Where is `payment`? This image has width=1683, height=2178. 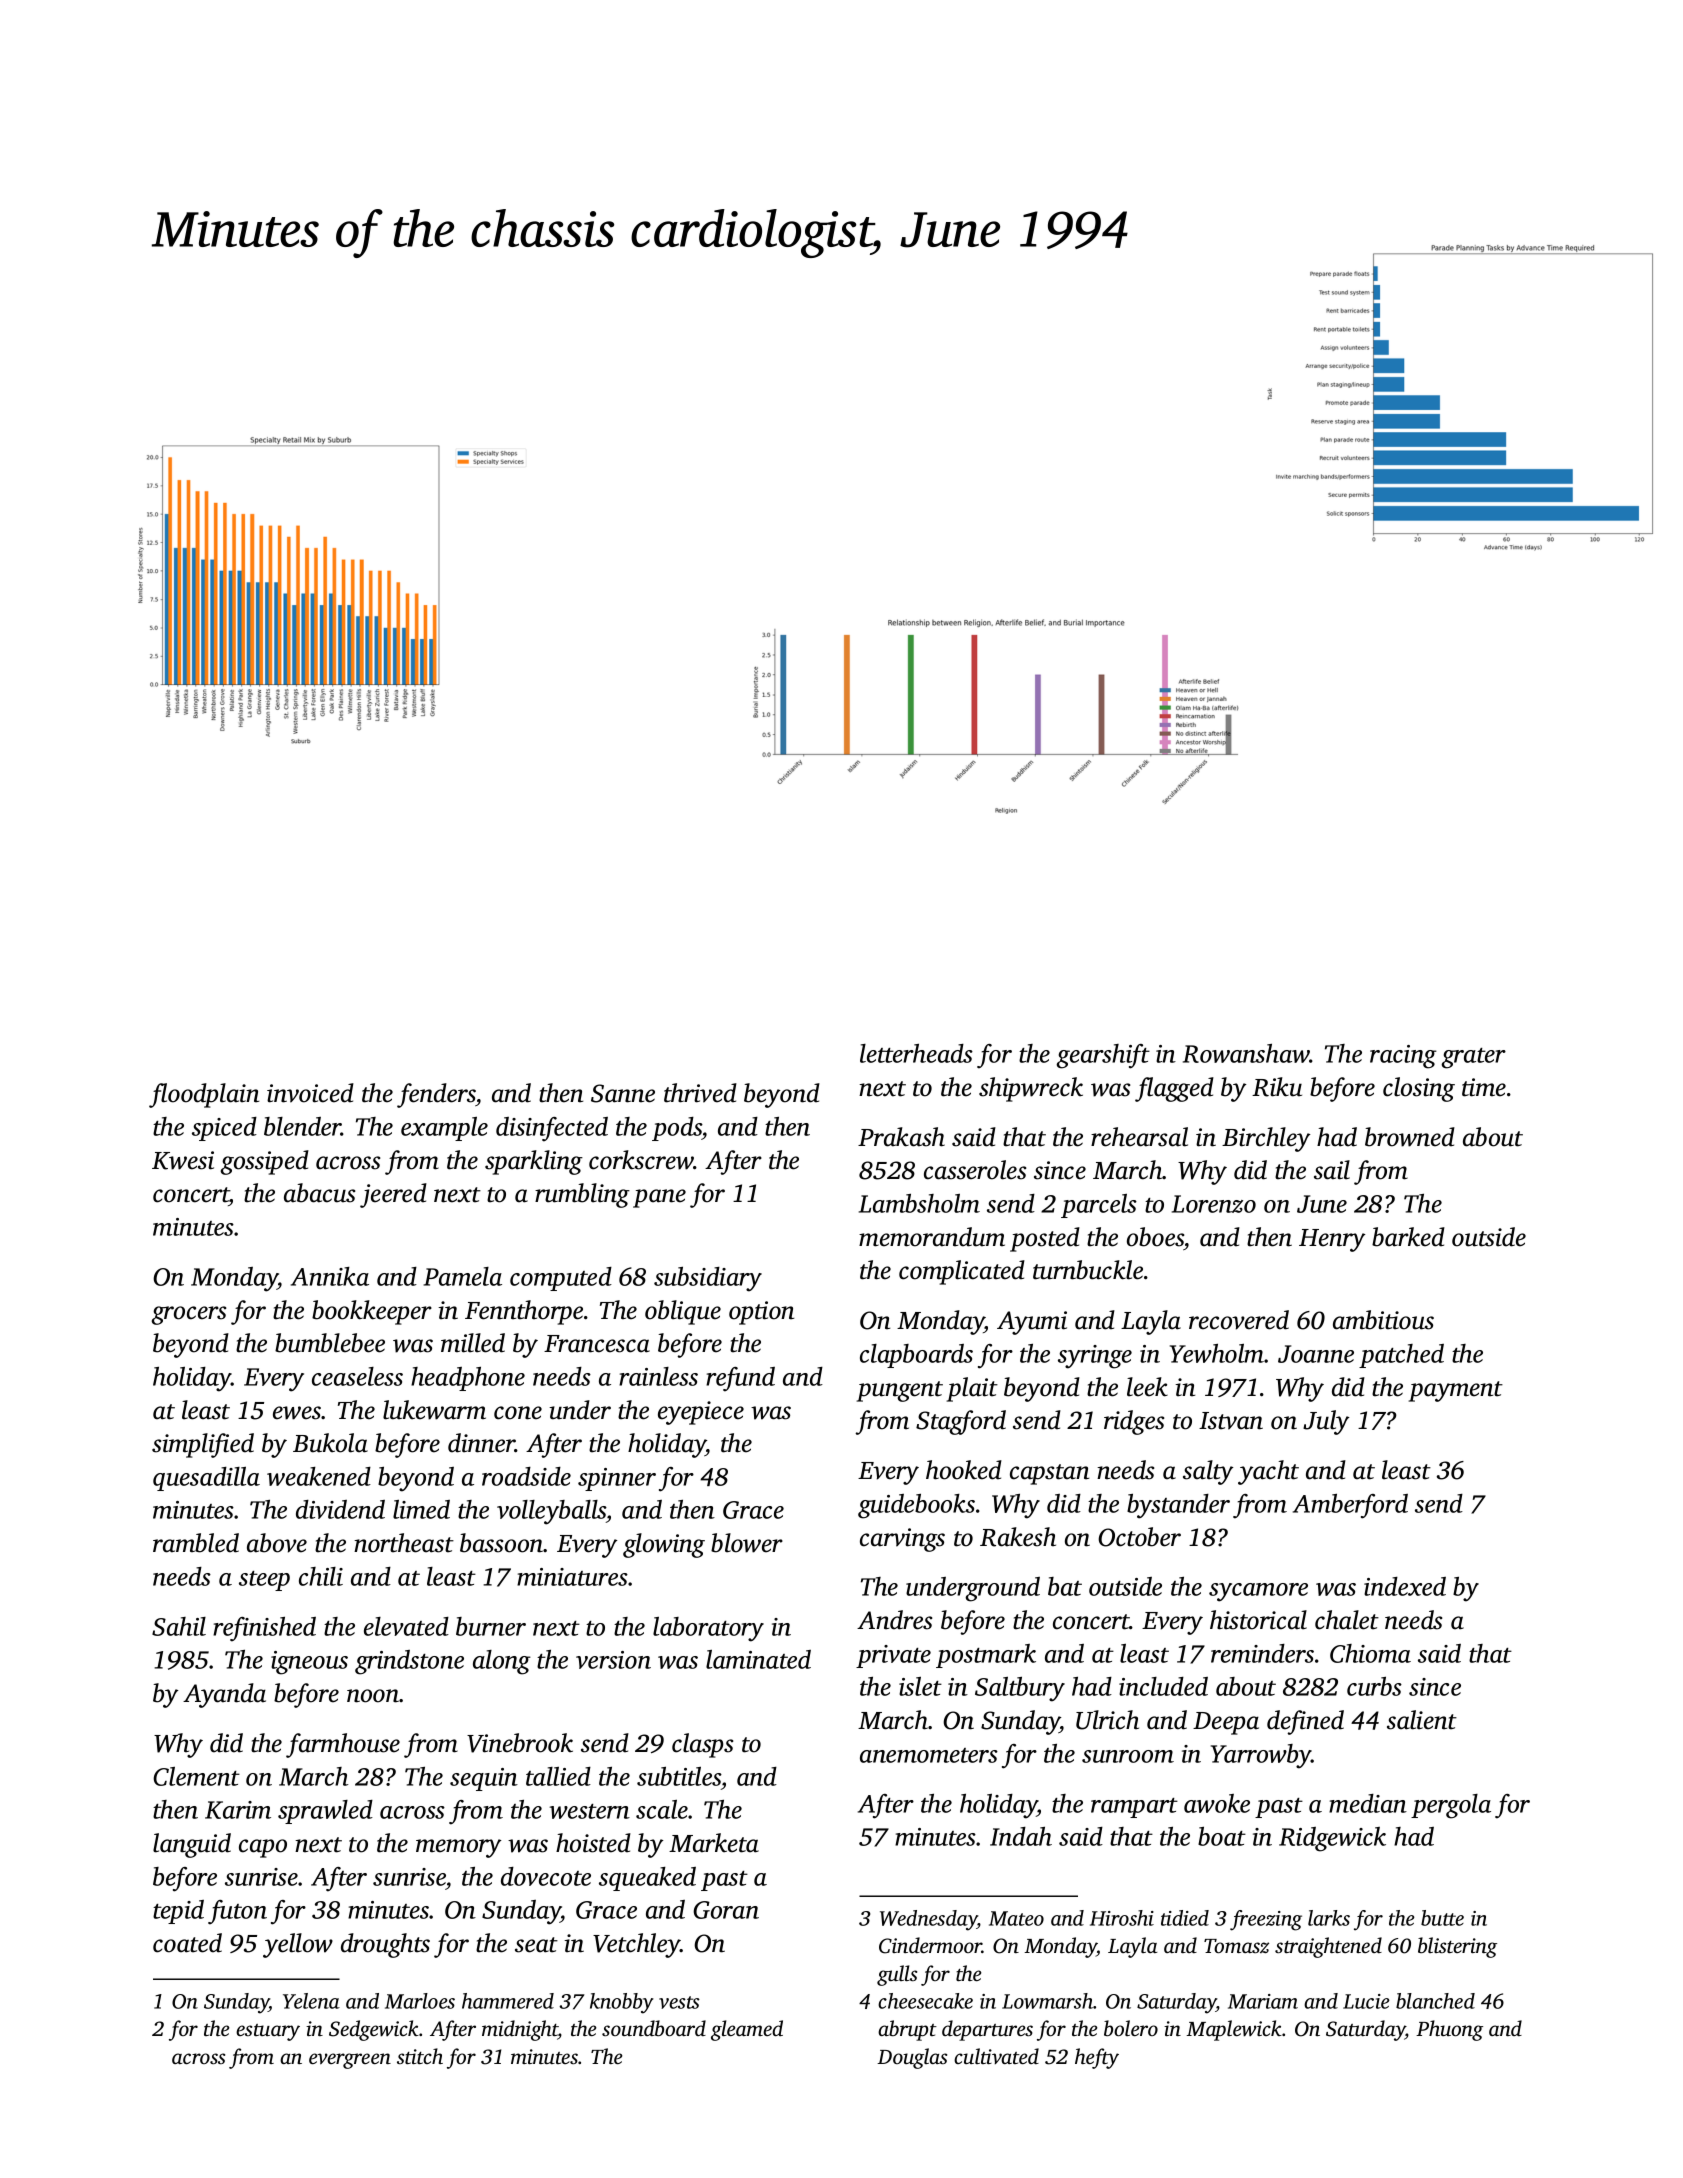
payment is located at coordinates (1456, 1391).
